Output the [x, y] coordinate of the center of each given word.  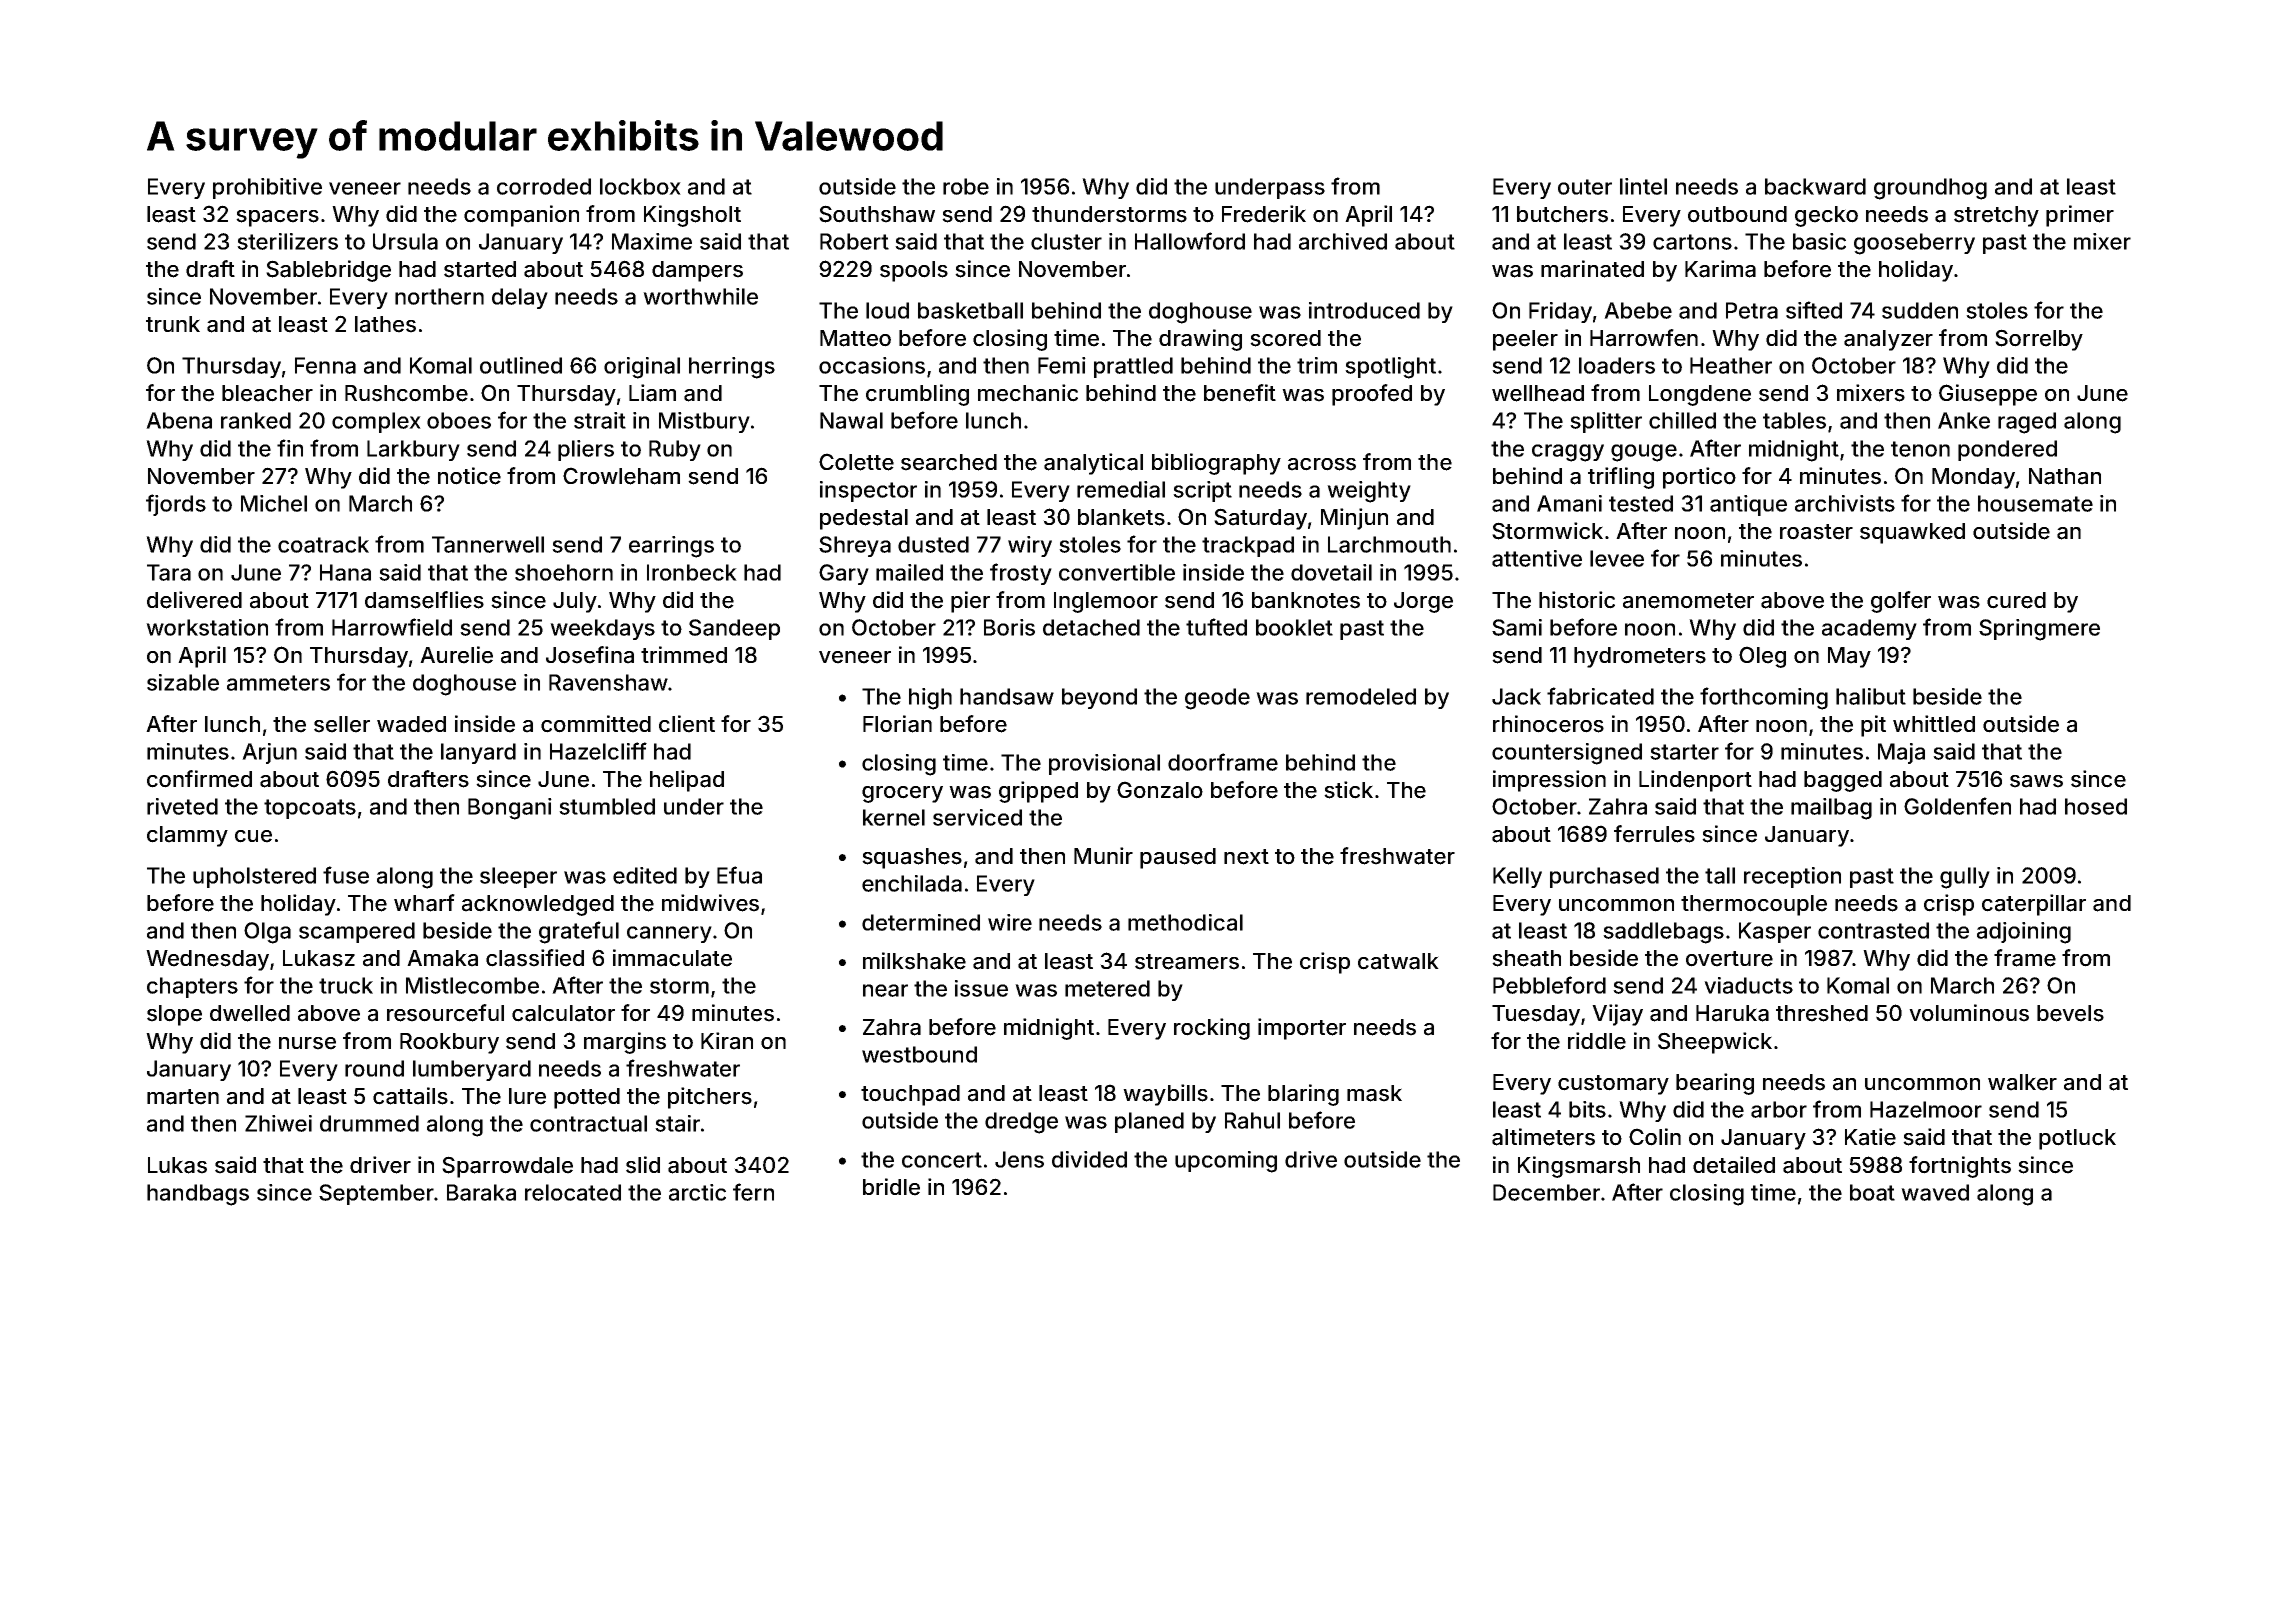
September [376, 1194]
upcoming [1226, 1162]
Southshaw [877, 214]
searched [949, 462]
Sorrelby [2039, 340]
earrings [671, 547]
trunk [173, 324]
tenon [1920, 449]
